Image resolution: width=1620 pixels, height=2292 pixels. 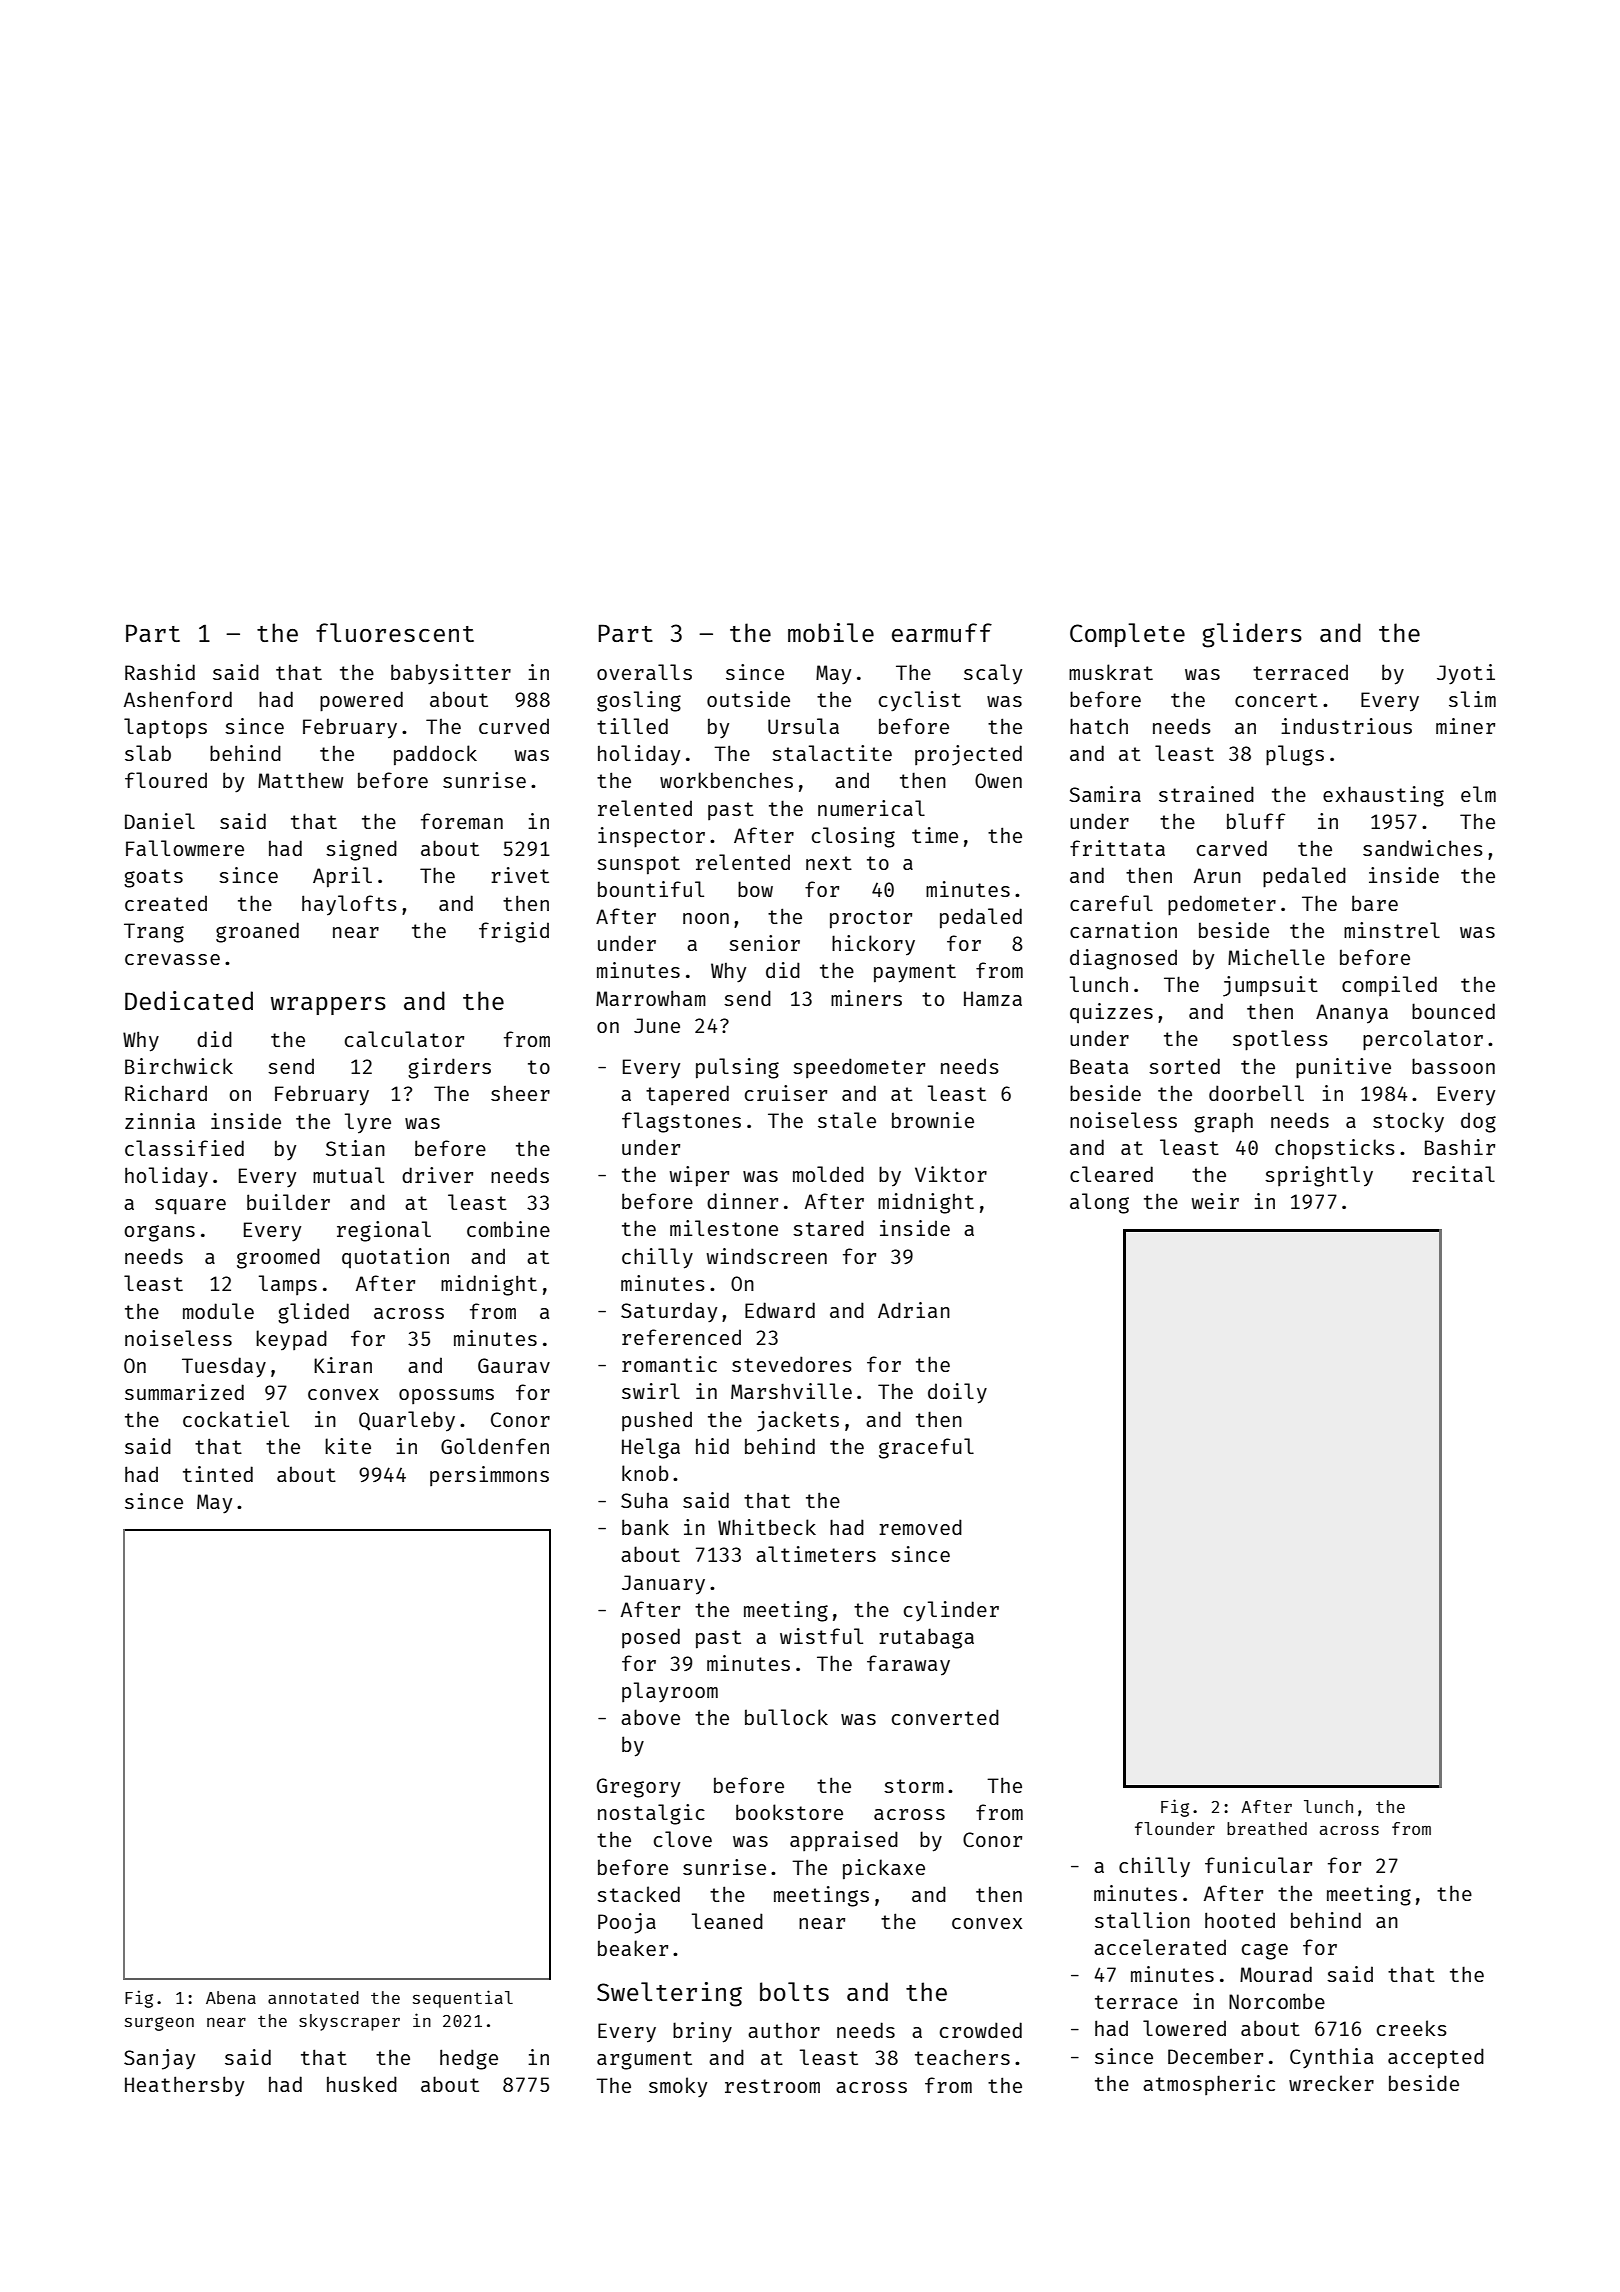 What do you see at coordinates (343, 1365) in the screenshot?
I see `Kiran` at bounding box center [343, 1365].
